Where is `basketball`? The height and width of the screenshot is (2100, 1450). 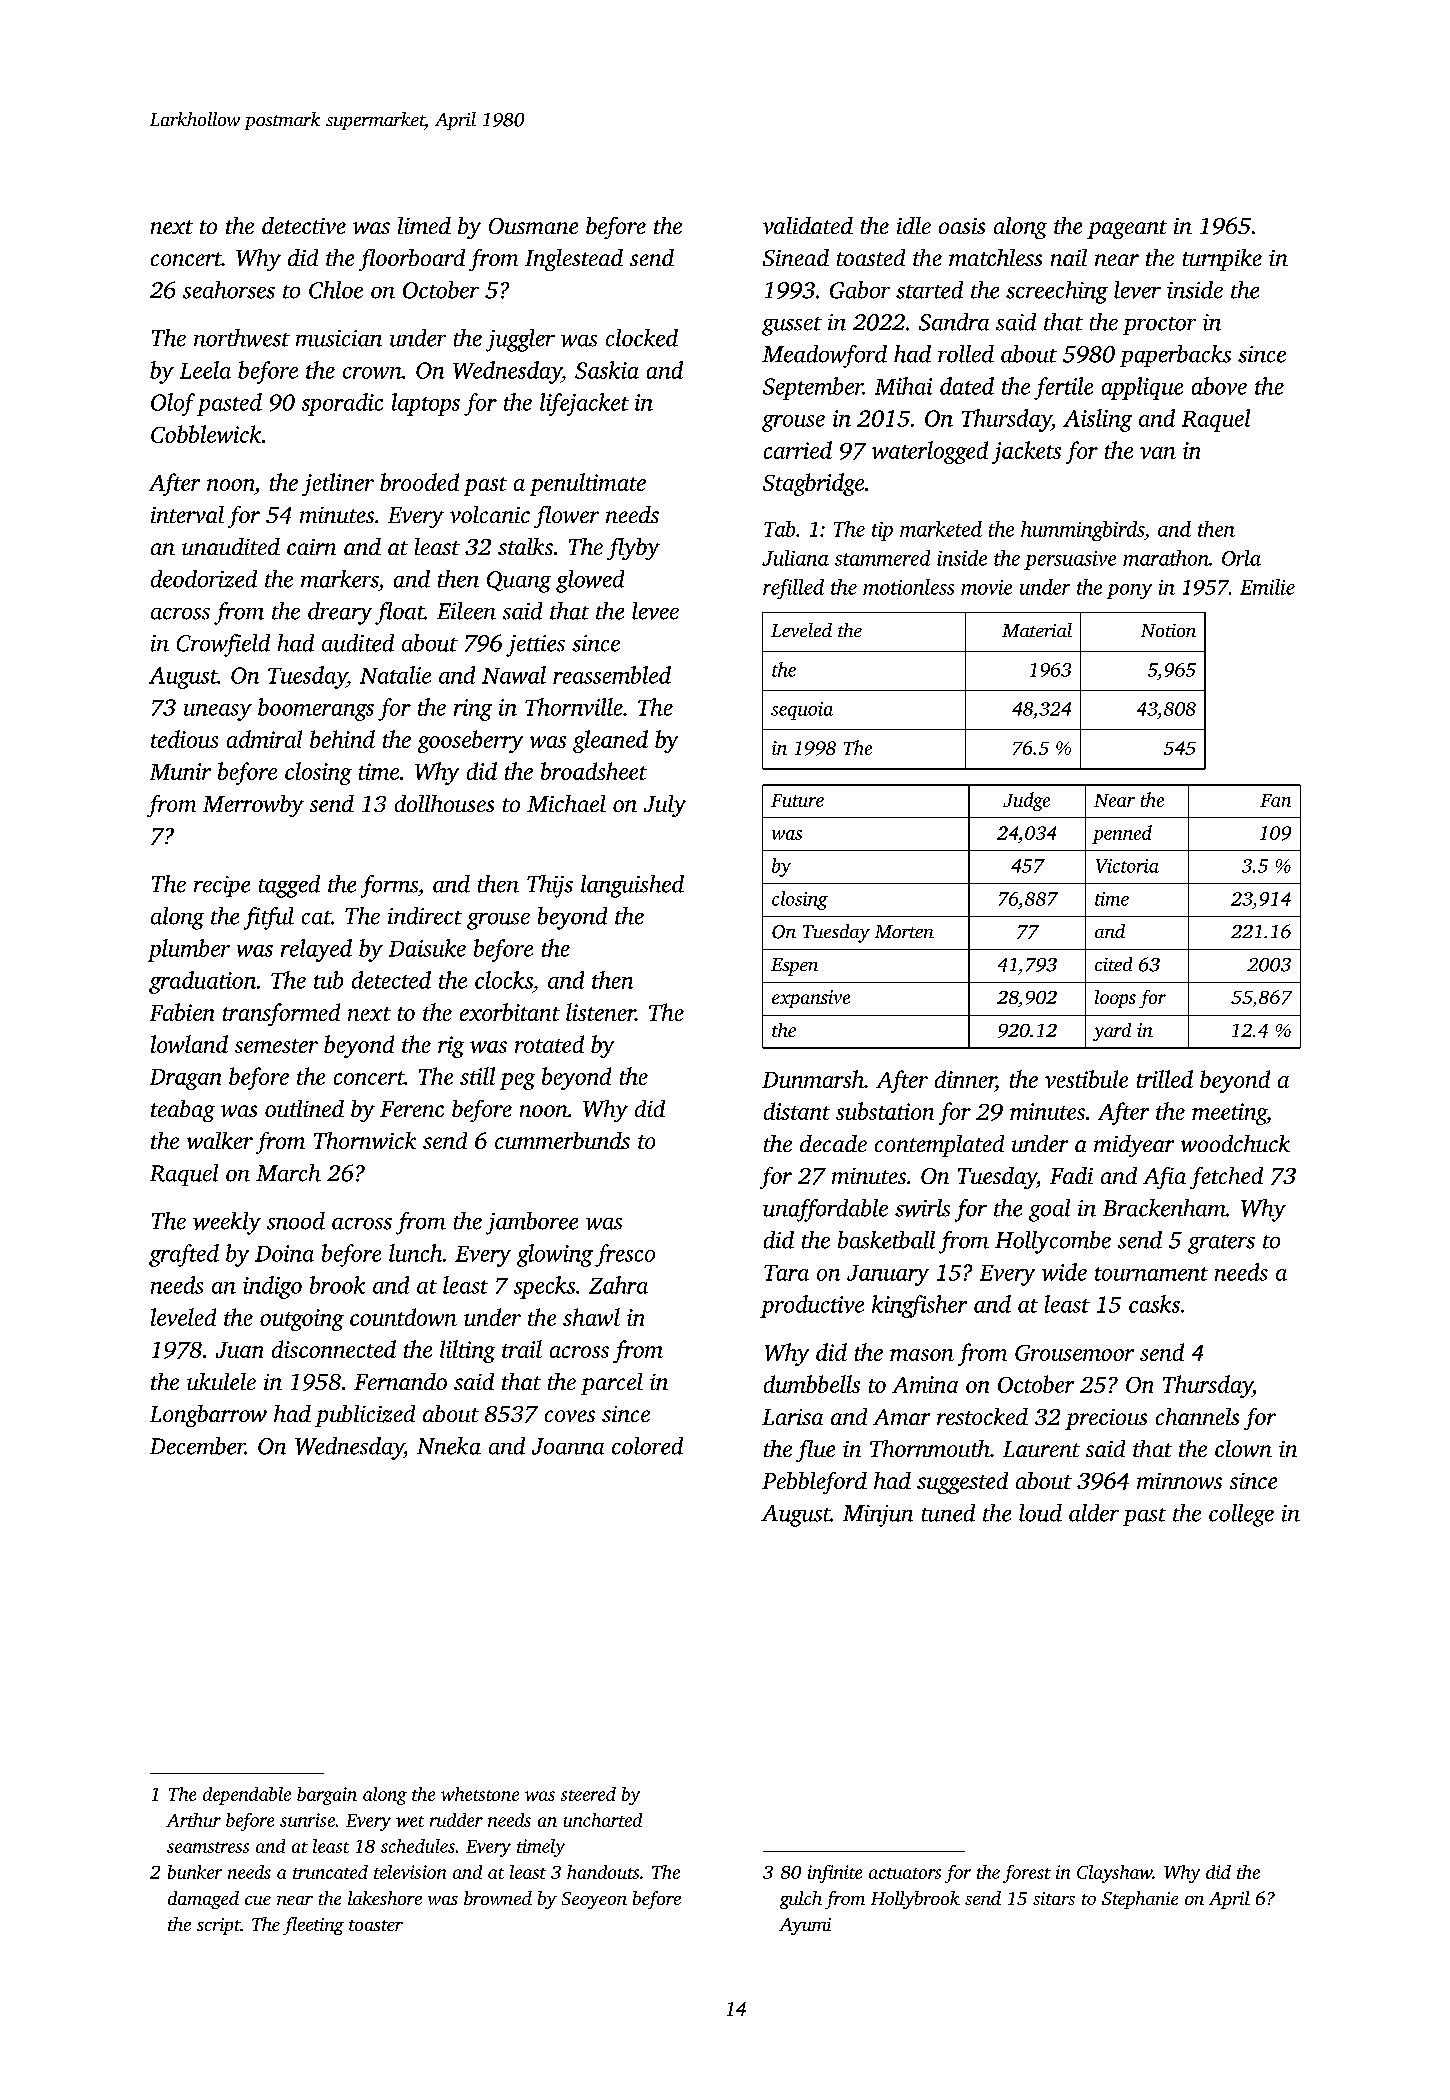
basketball is located at coordinates (886, 1240).
